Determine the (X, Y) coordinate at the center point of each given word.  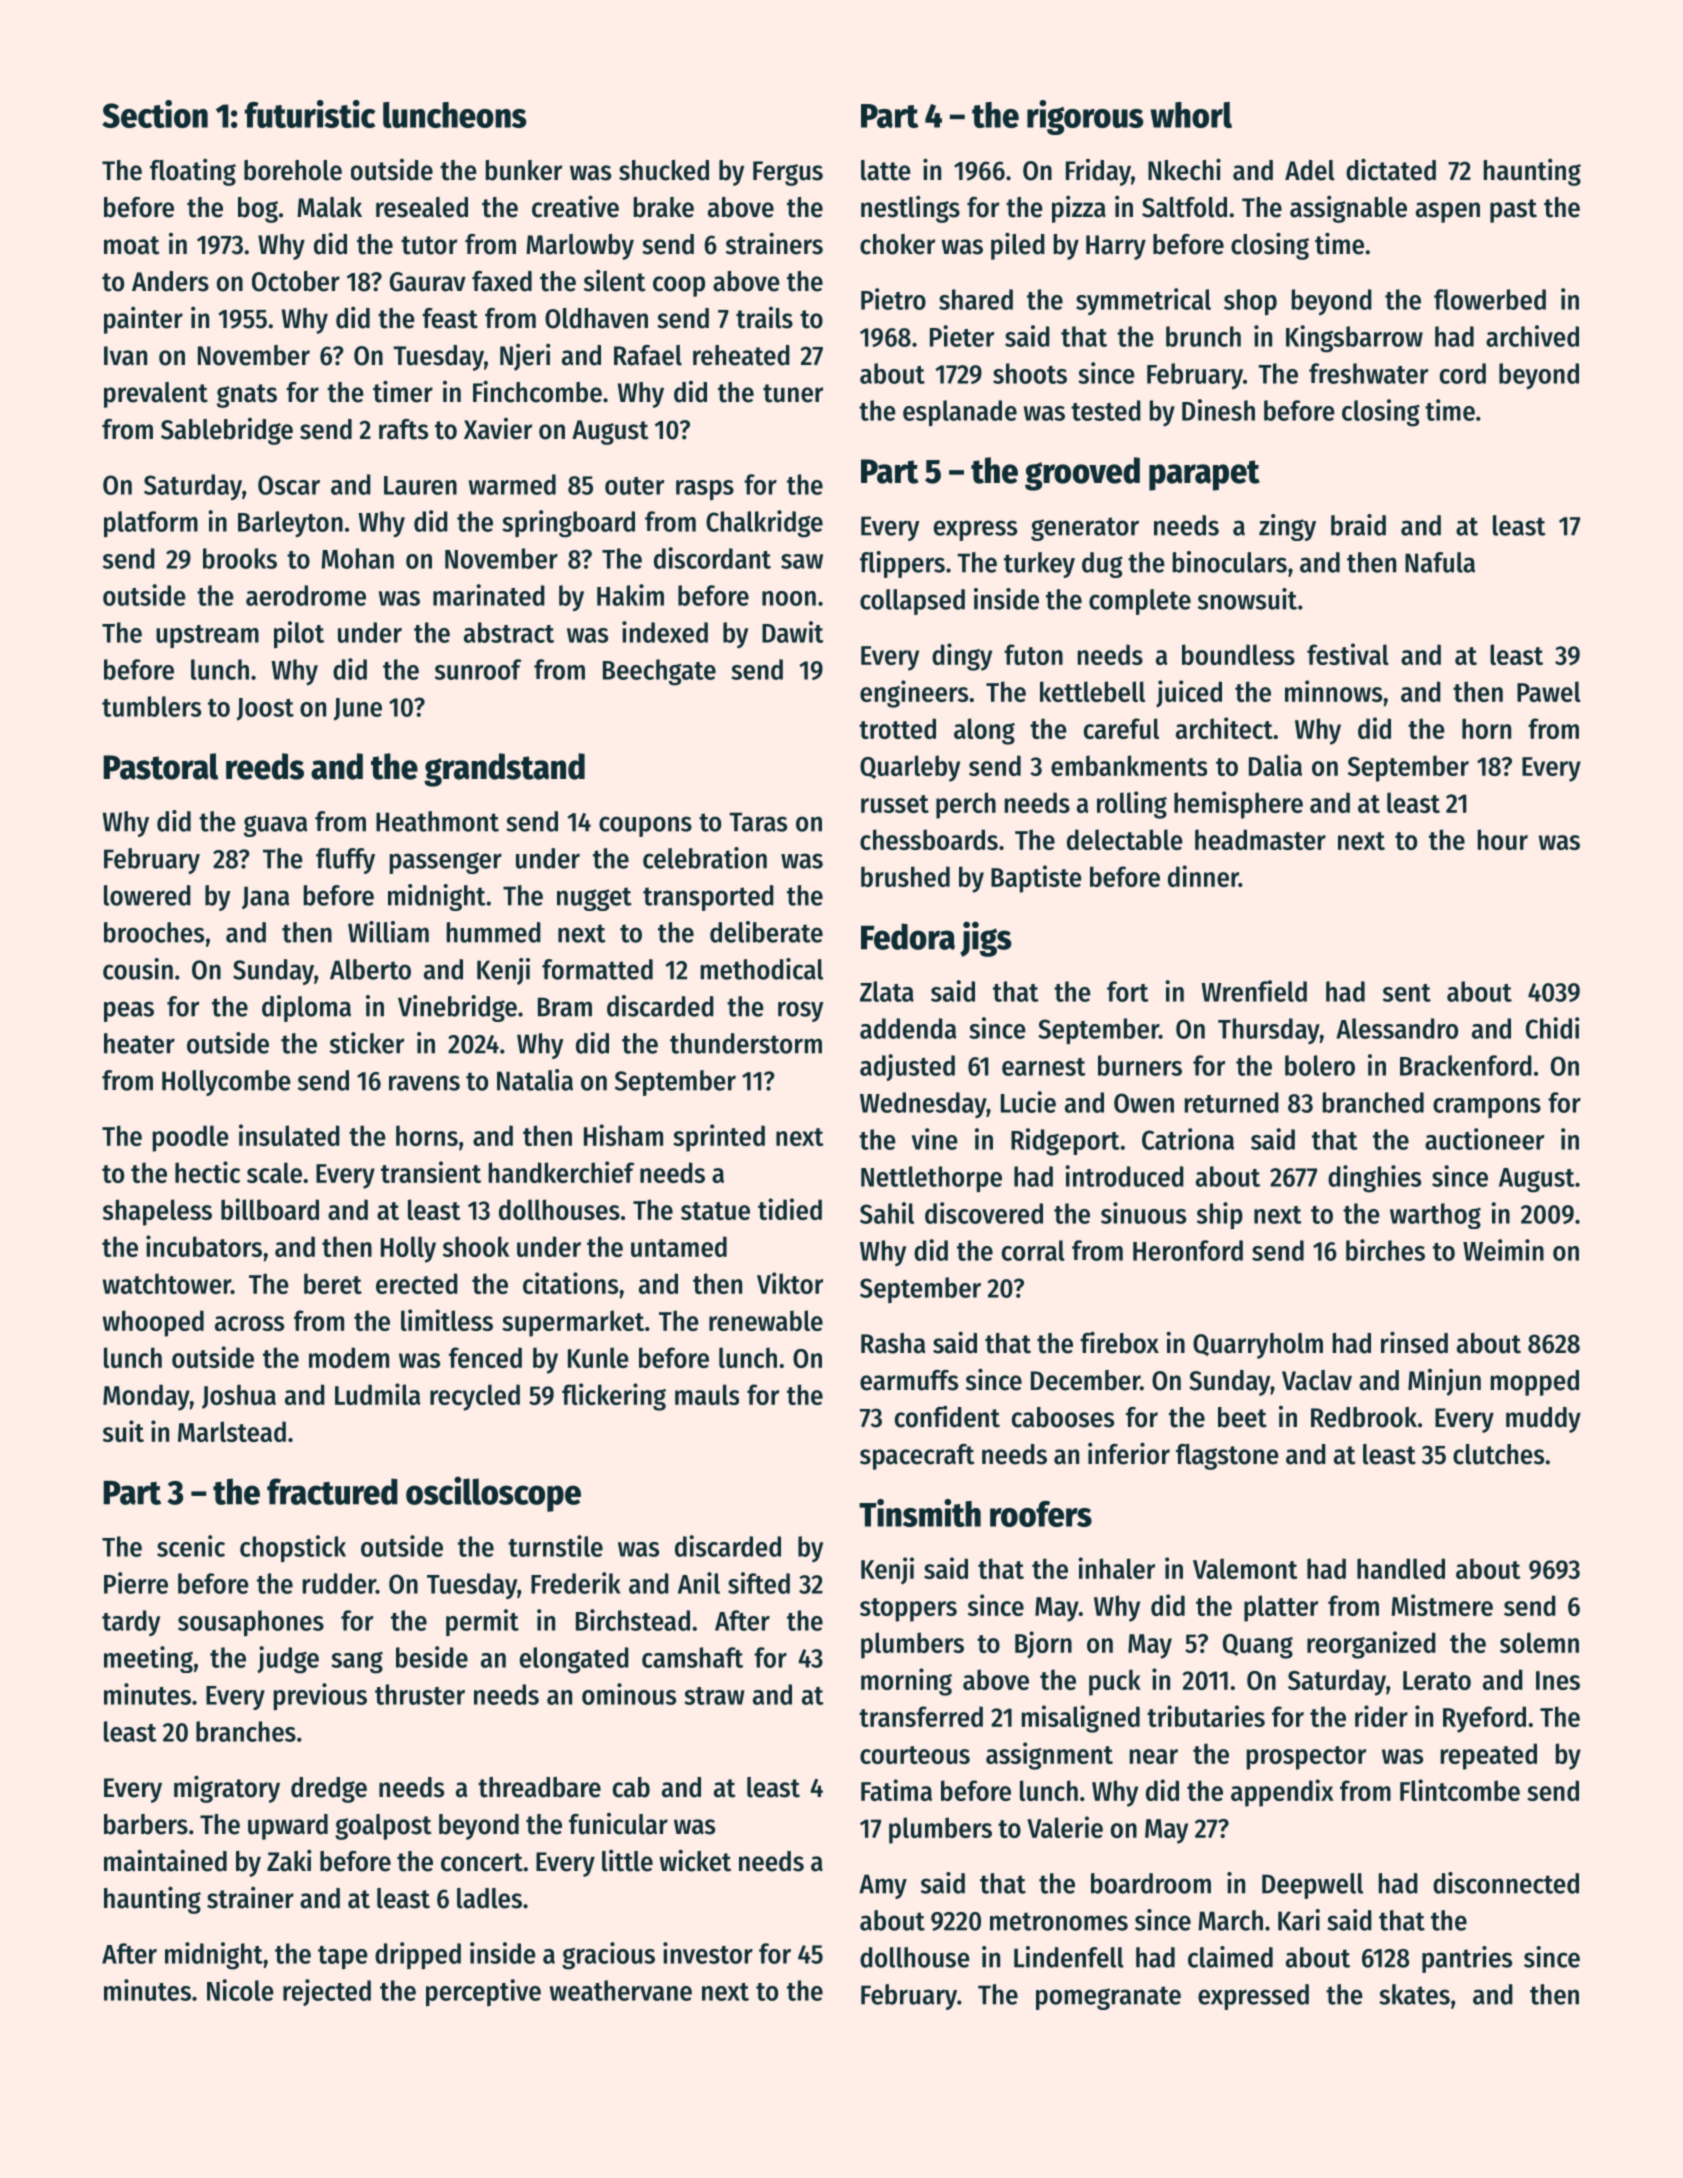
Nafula (1440, 562)
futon (1033, 654)
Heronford (1188, 1250)
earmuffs (909, 1380)
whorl (1191, 115)
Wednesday (923, 1105)
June (357, 709)
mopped (1535, 1383)
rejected (327, 1992)
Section (155, 114)
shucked (664, 170)
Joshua (239, 1396)
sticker (367, 1043)
